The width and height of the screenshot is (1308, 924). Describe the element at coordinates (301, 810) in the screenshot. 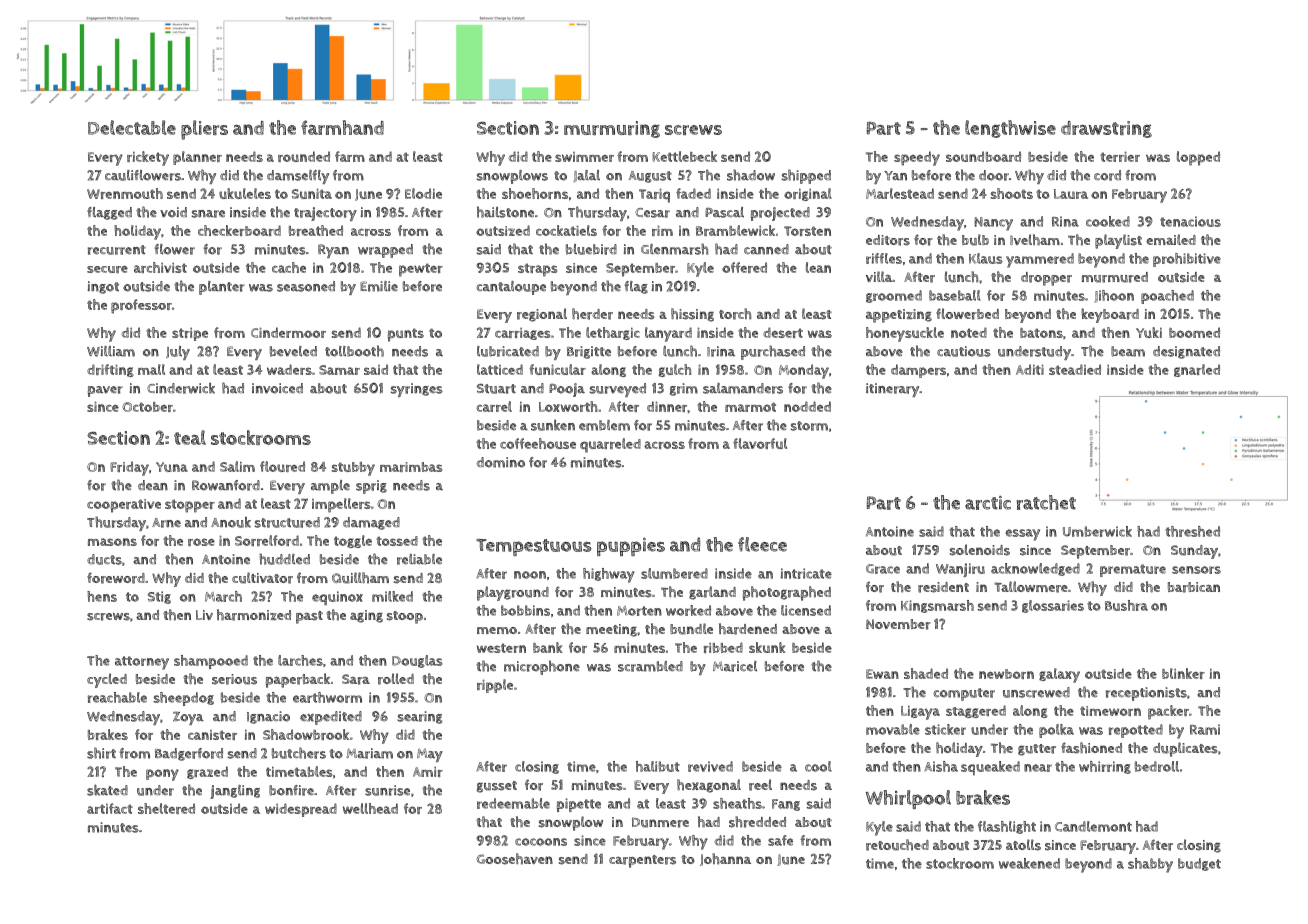

I see `widespread` at that location.
